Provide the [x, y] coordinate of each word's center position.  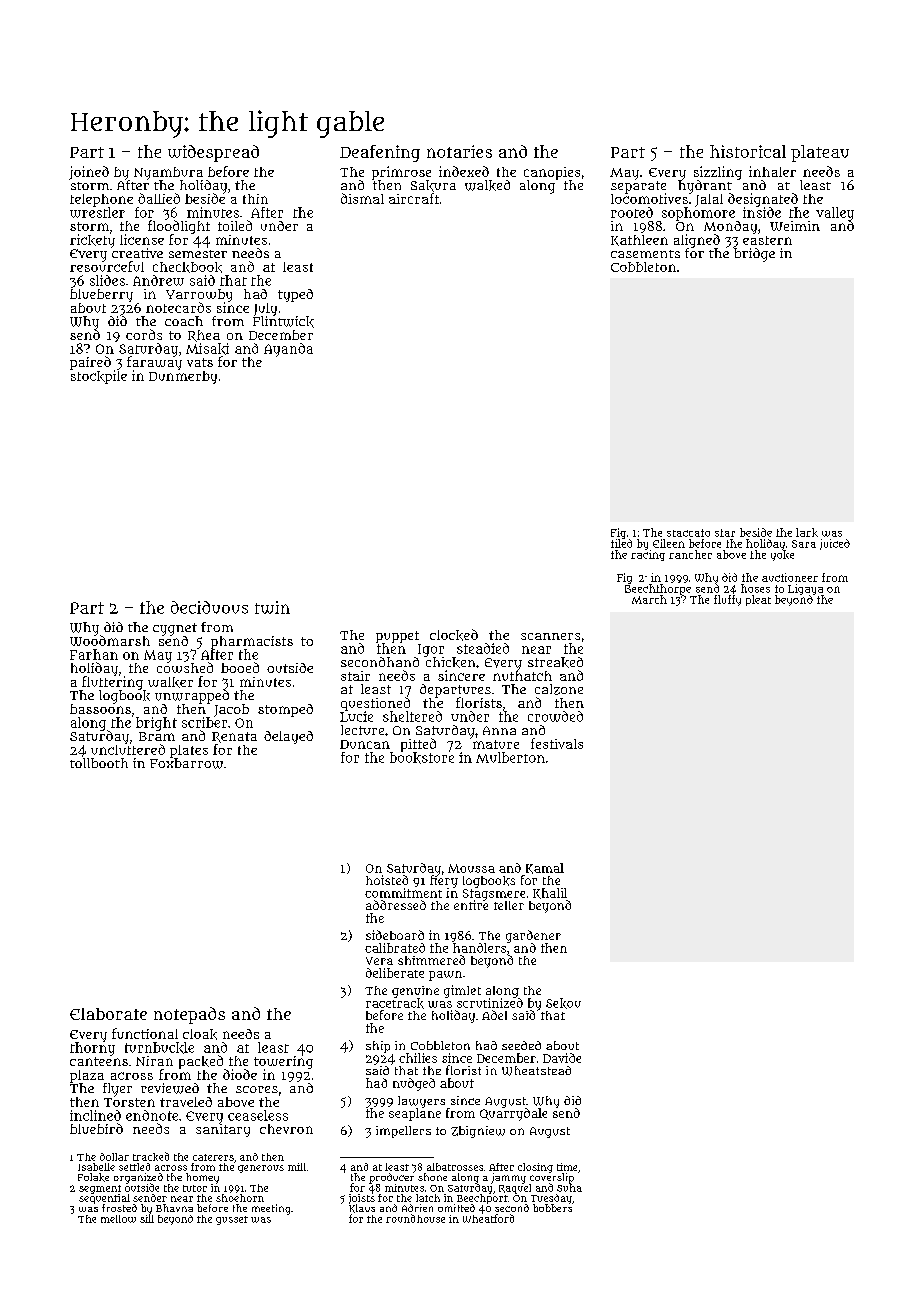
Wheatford [488, 1218]
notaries [459, 151]
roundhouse [415, 1218]
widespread [213, 153]
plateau [820, 153]
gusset [232, 1220]
